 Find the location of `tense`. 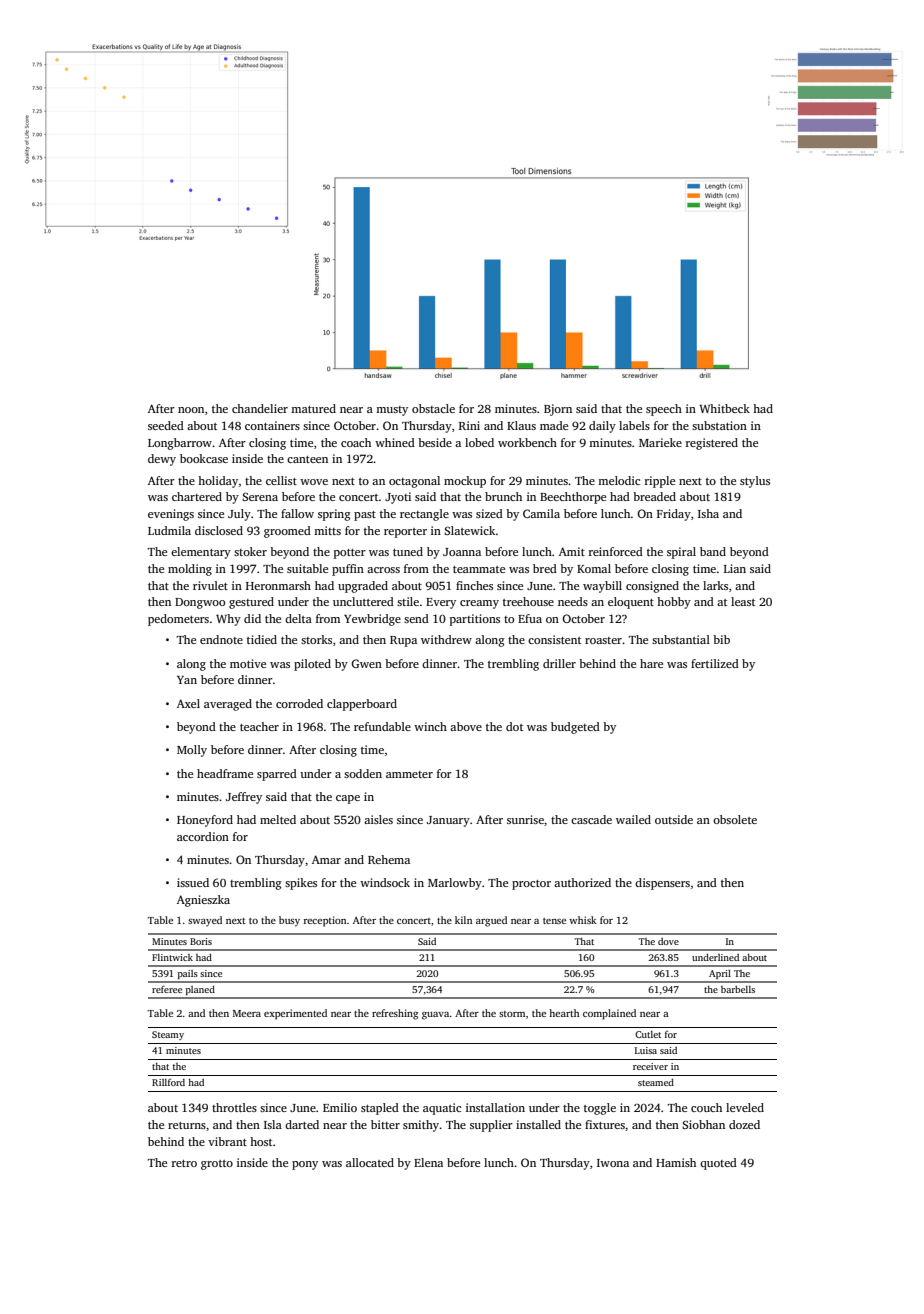

tense is located at coordinates (554, 921).
